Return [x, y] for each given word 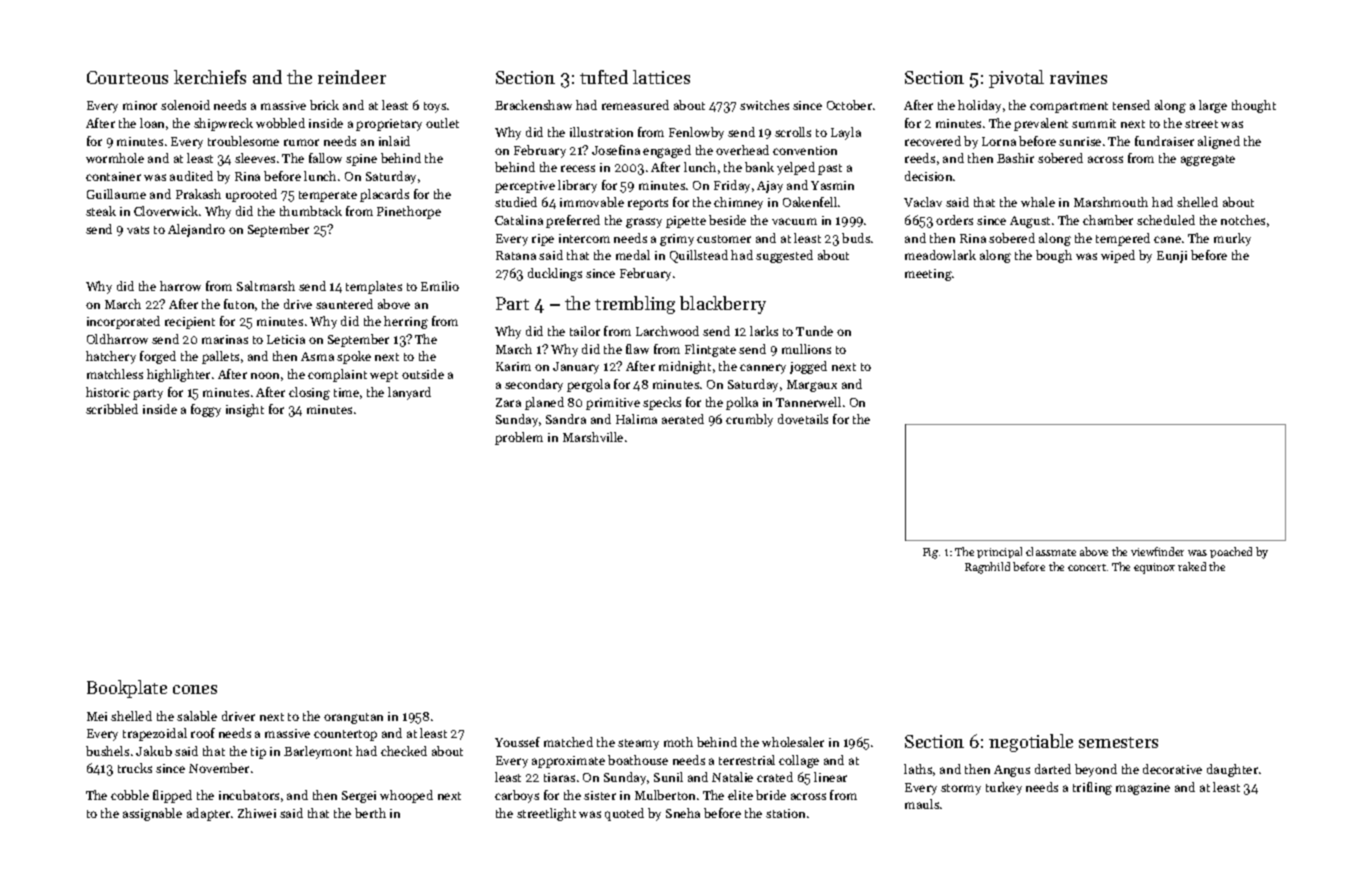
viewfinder [1157, 551]
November [219, 768]
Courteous [127, 77]
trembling [635, 305]
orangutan [353, 718]
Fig [930, 553]
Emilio [440, 286]
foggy [206, 410]
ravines [1078, 77]
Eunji [1172, 257]
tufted [604, 77]
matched [568, 742]
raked [1192, 566]
